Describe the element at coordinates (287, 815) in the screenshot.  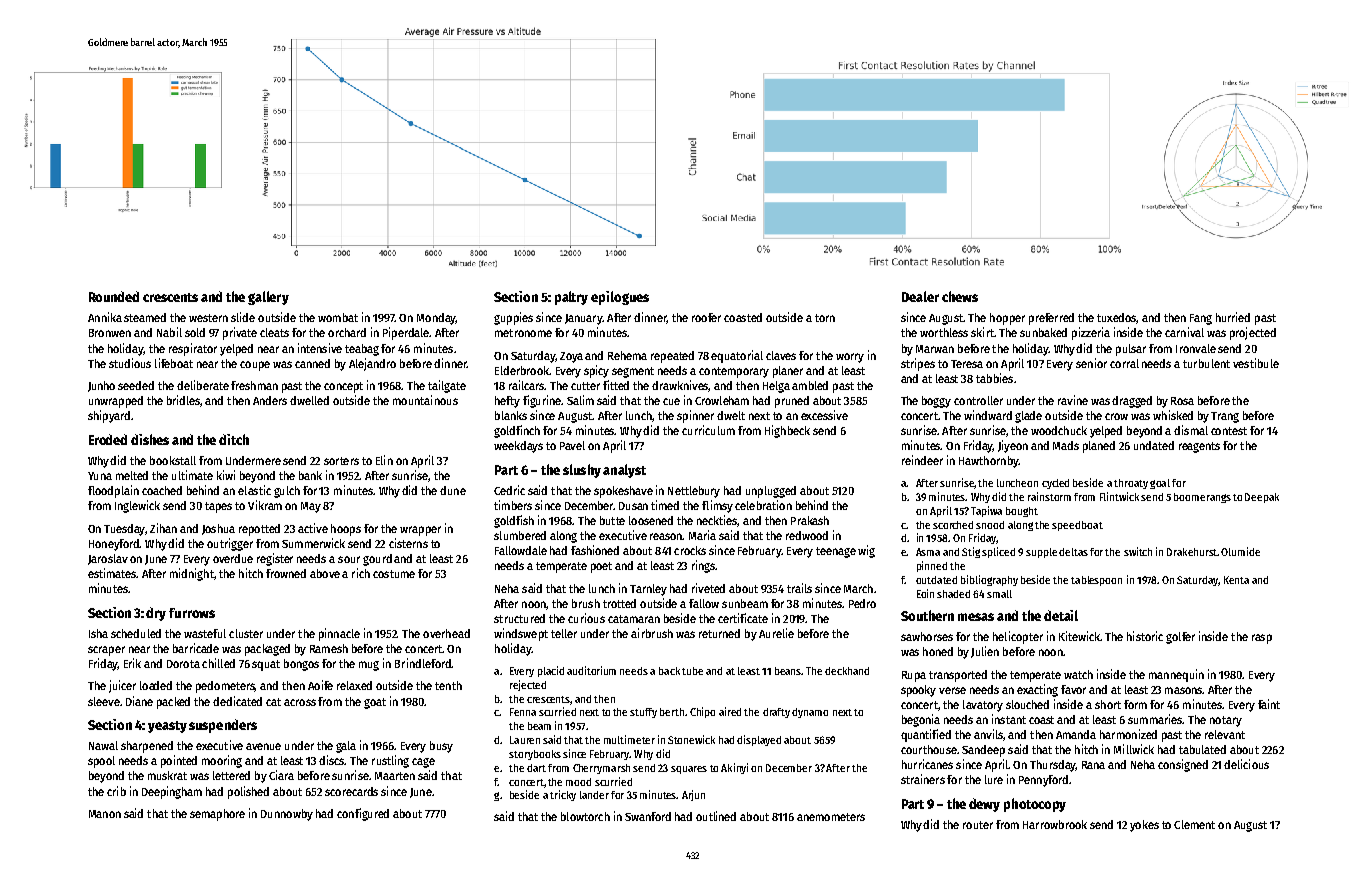
I see `Dunnowby` at that location.
